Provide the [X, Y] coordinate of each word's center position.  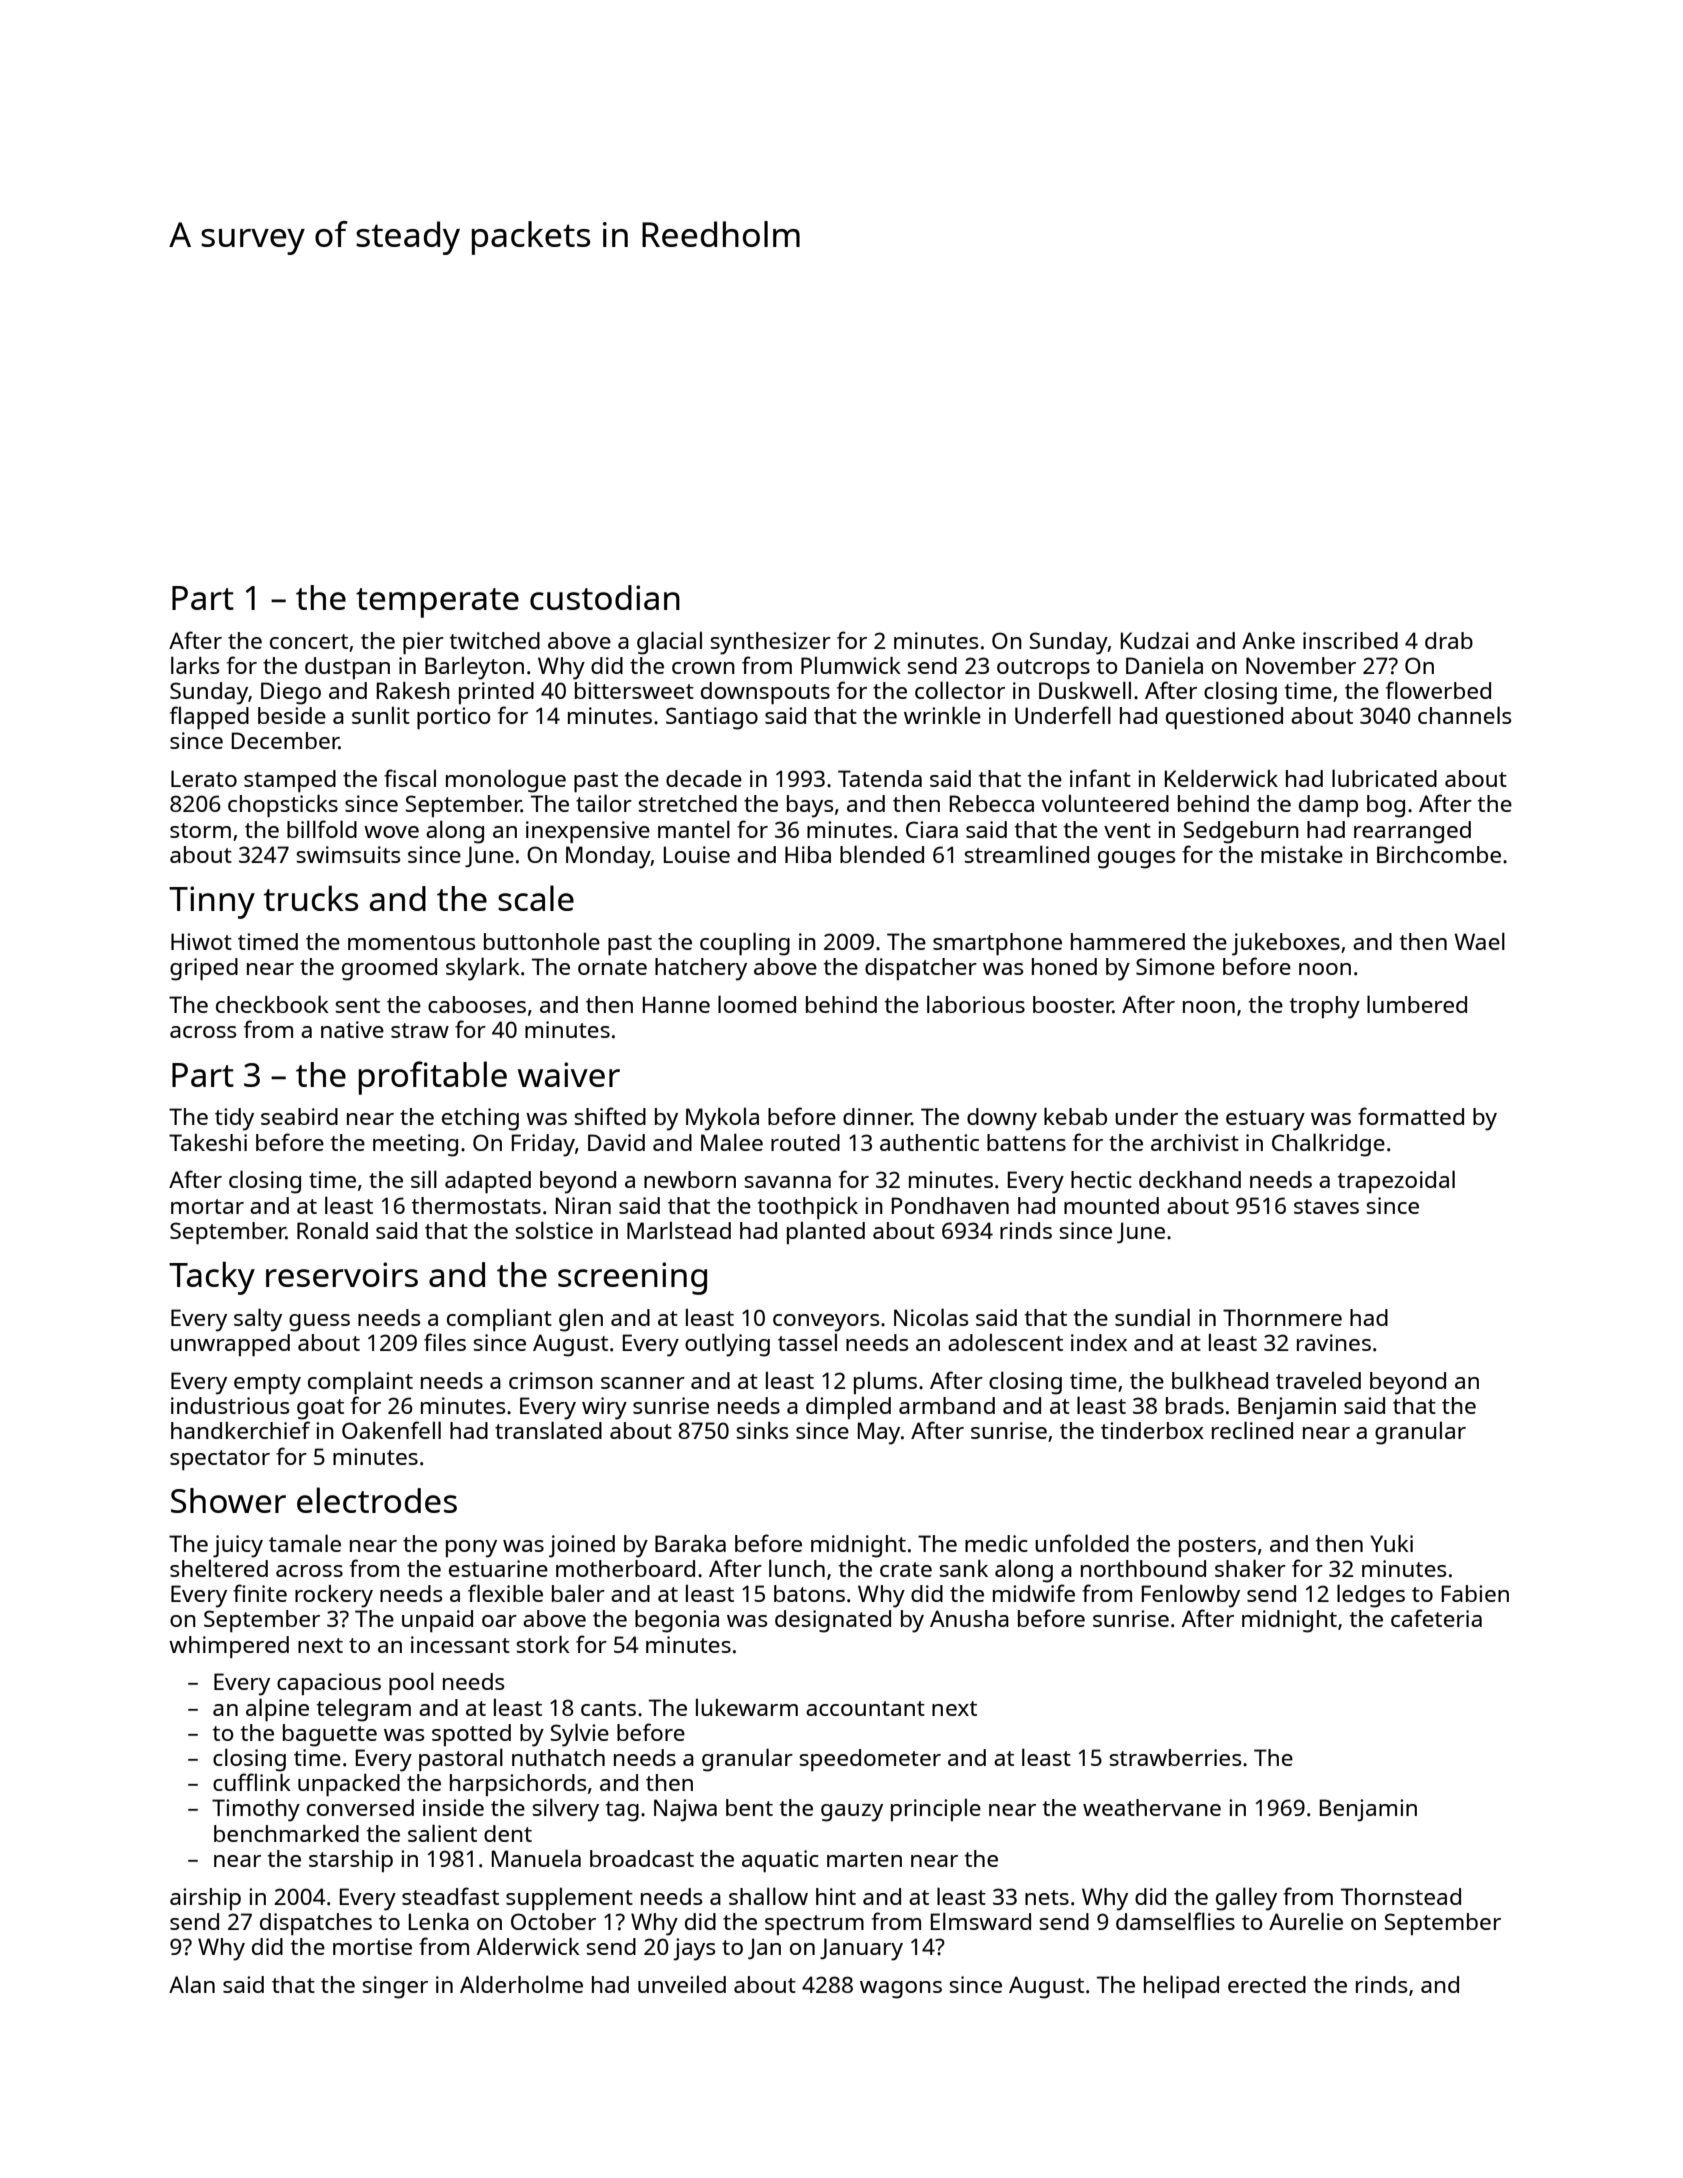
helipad [1181, 1986]
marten [864, 1859]
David [616, 1142]
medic [996, 1543]
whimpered [229, 1647]
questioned [1224, 718]
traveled [1318, 1380]
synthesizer [771, 643]
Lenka [439, 1921]
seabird [299, 1116]
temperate [437, 603]
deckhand [1190, 1179]
